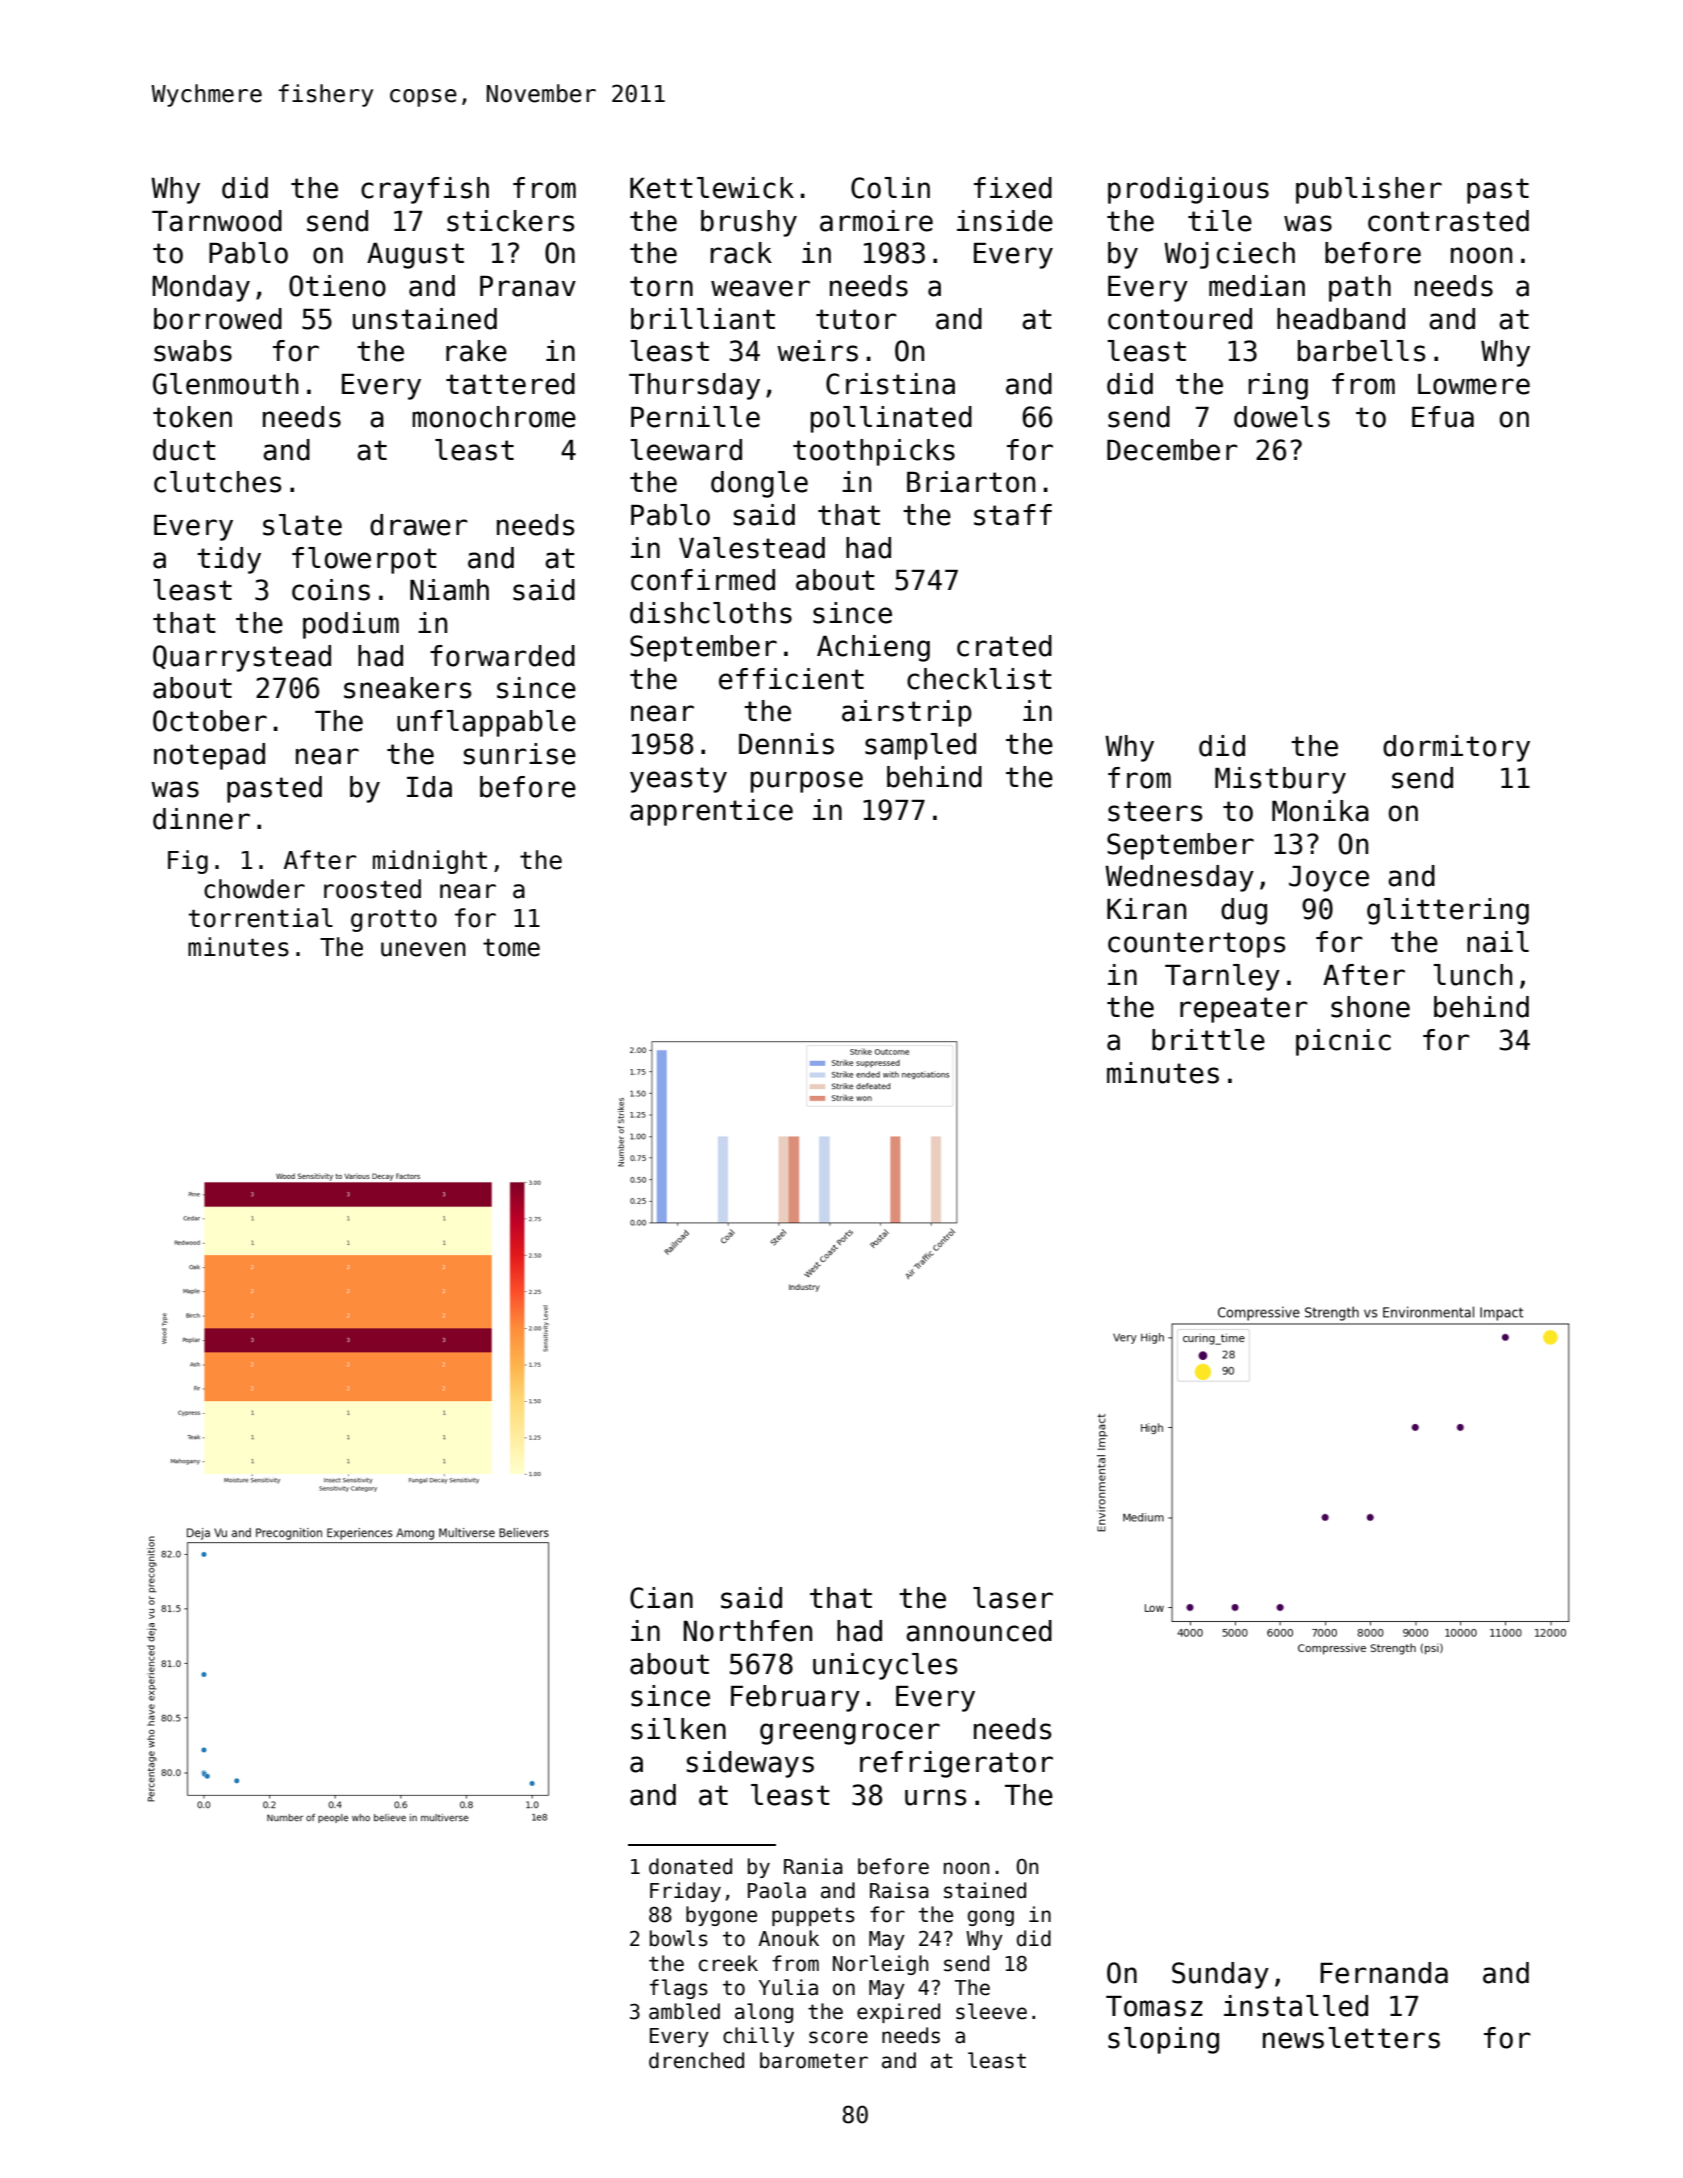  Describe the element at coordinates (1282, 417) in the image. I see `dowels` at that location.
